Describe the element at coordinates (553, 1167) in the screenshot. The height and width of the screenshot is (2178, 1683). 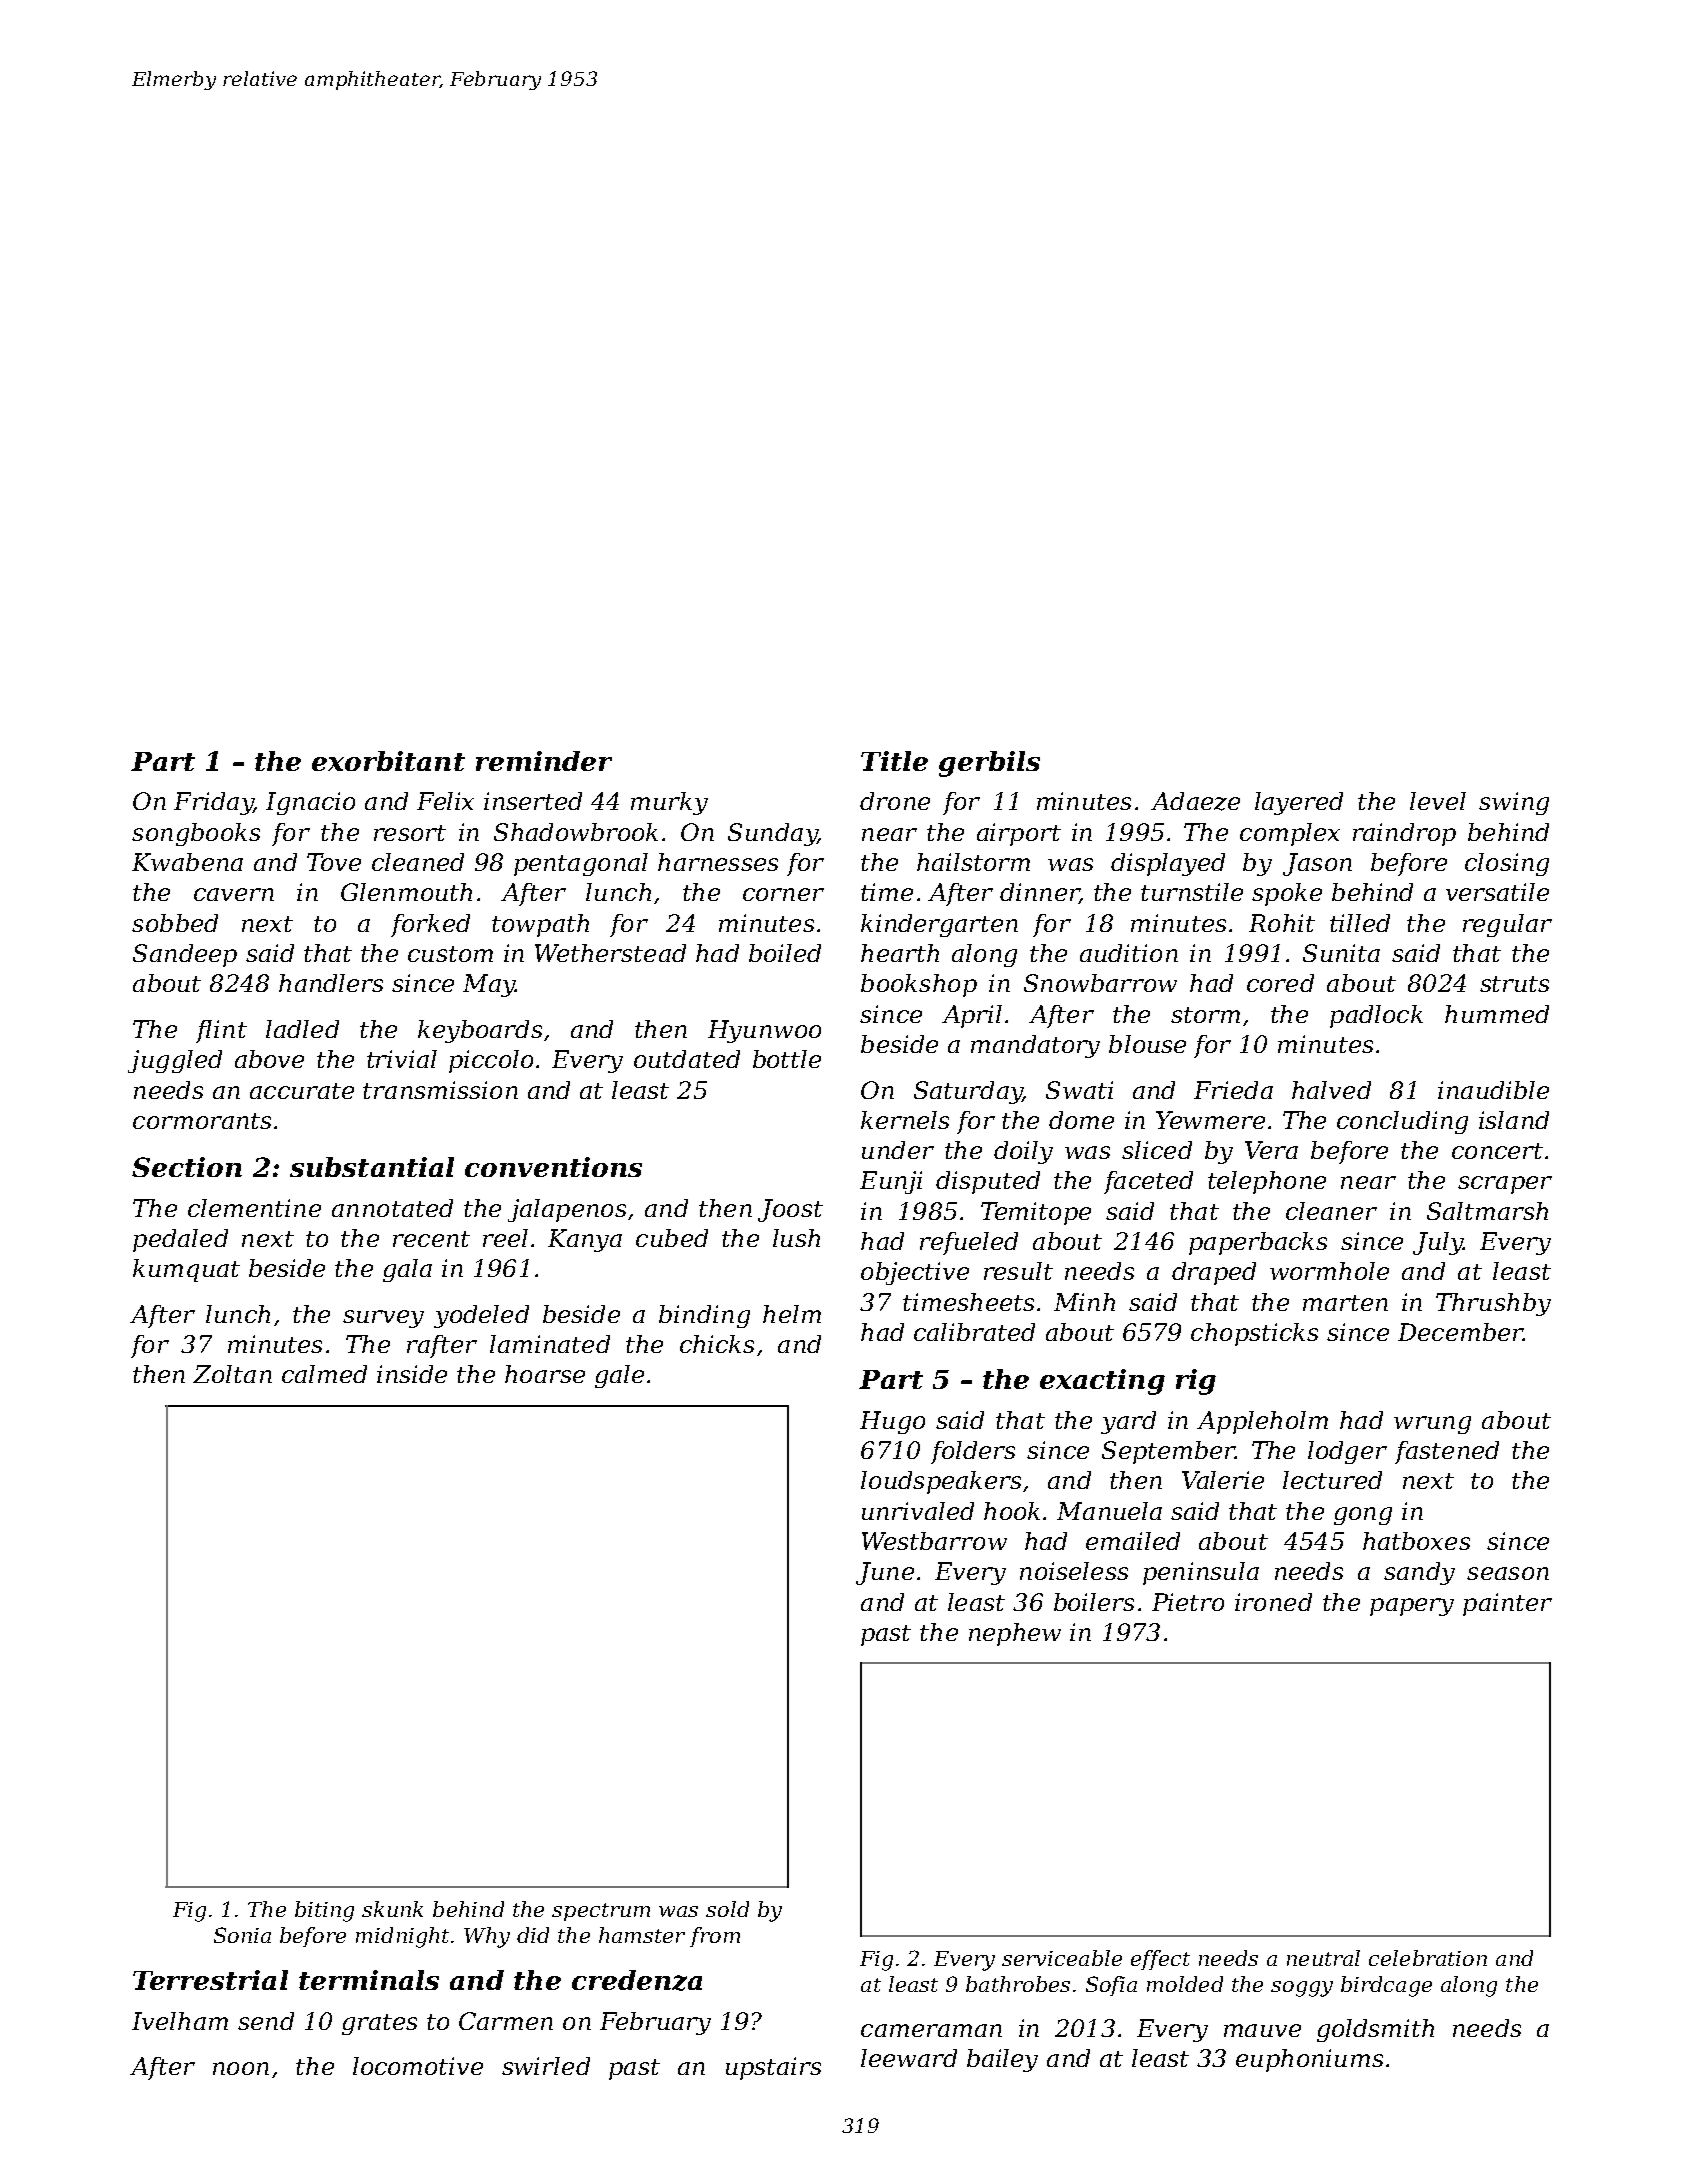
I see `conventions` at that location.
